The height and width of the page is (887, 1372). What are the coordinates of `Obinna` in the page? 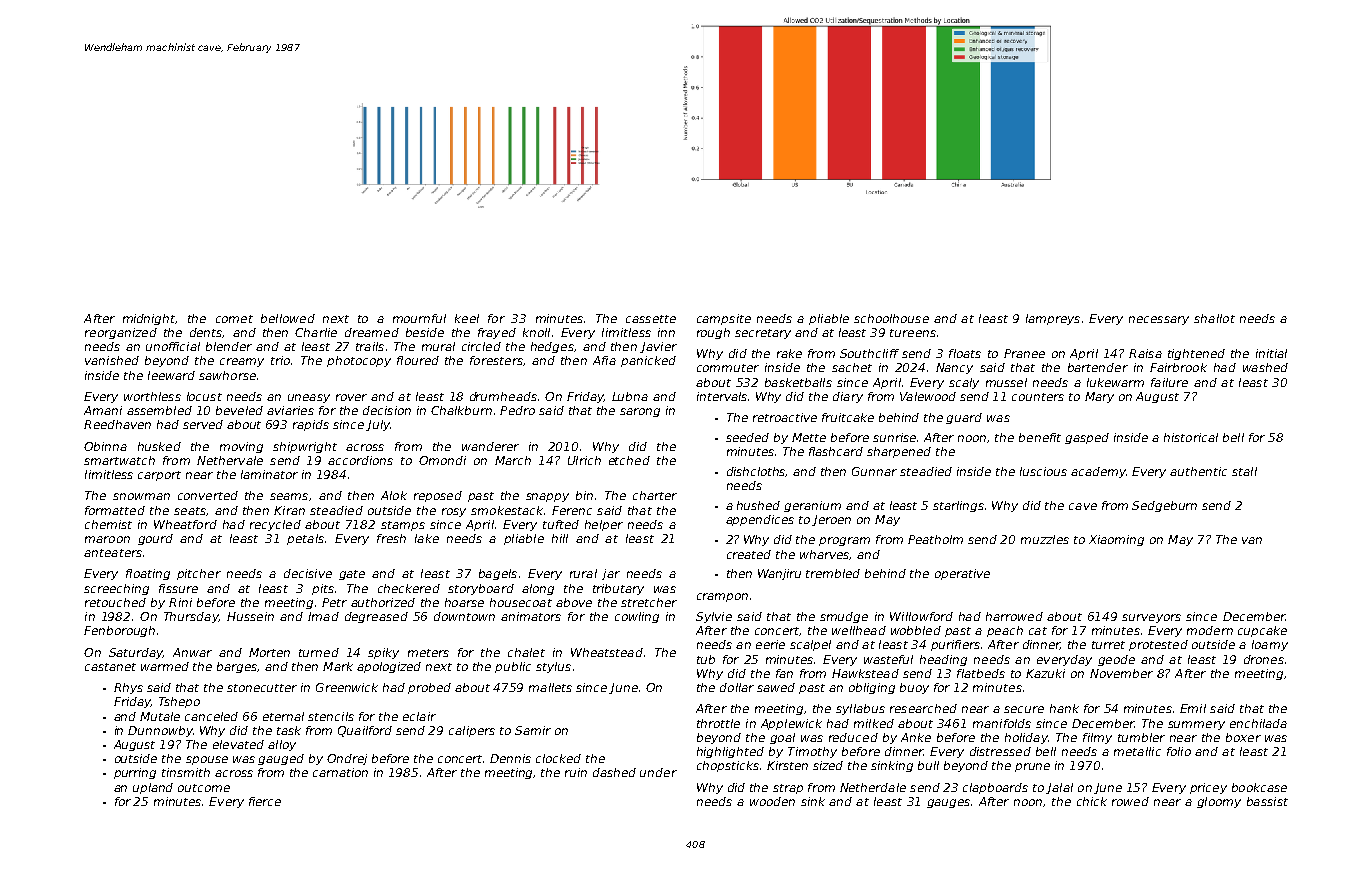 It's located at (105, 446).
